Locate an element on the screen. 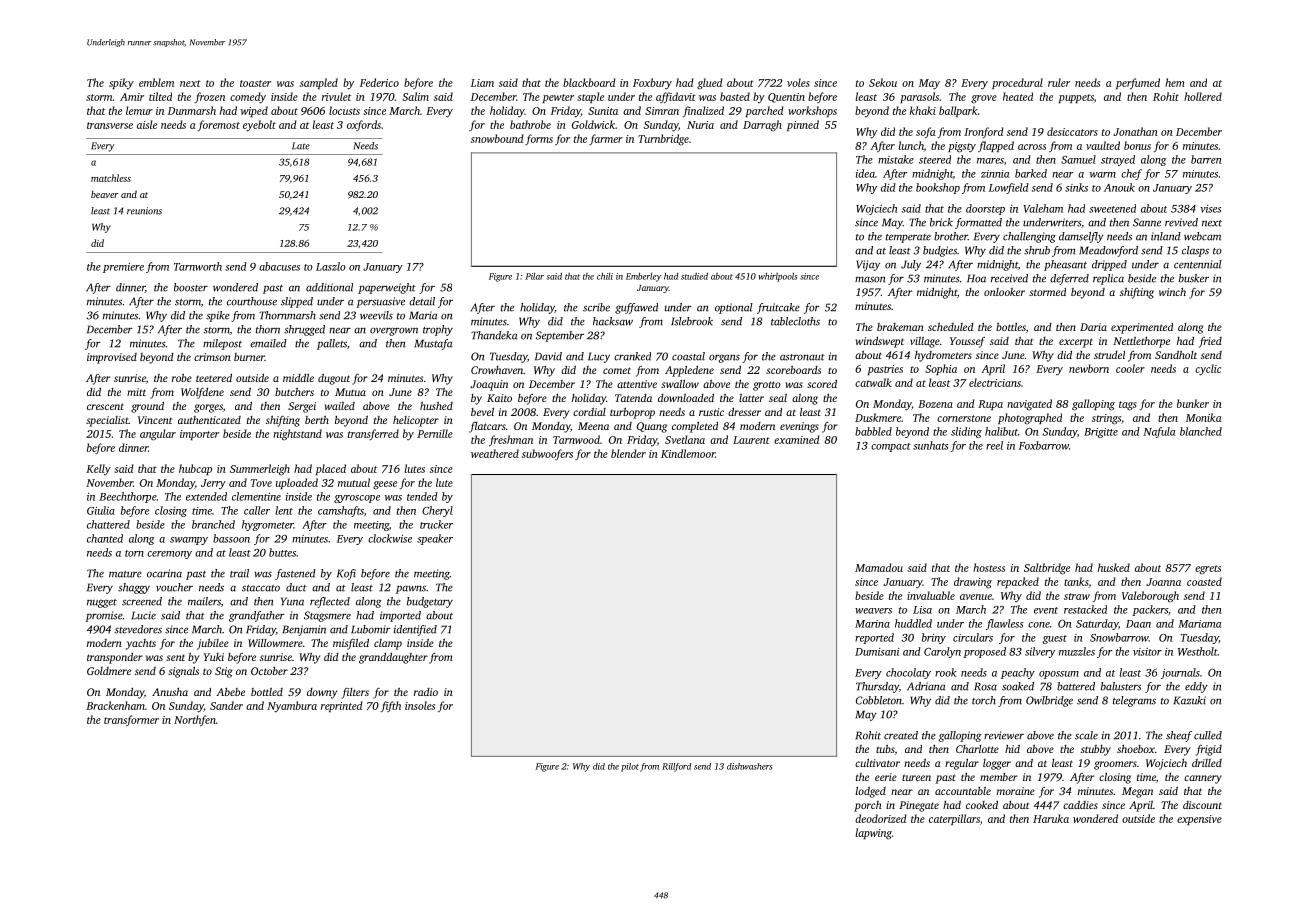 The height and width of the screenshot is (924, 1308). October is located at coordinates (269, 671).
